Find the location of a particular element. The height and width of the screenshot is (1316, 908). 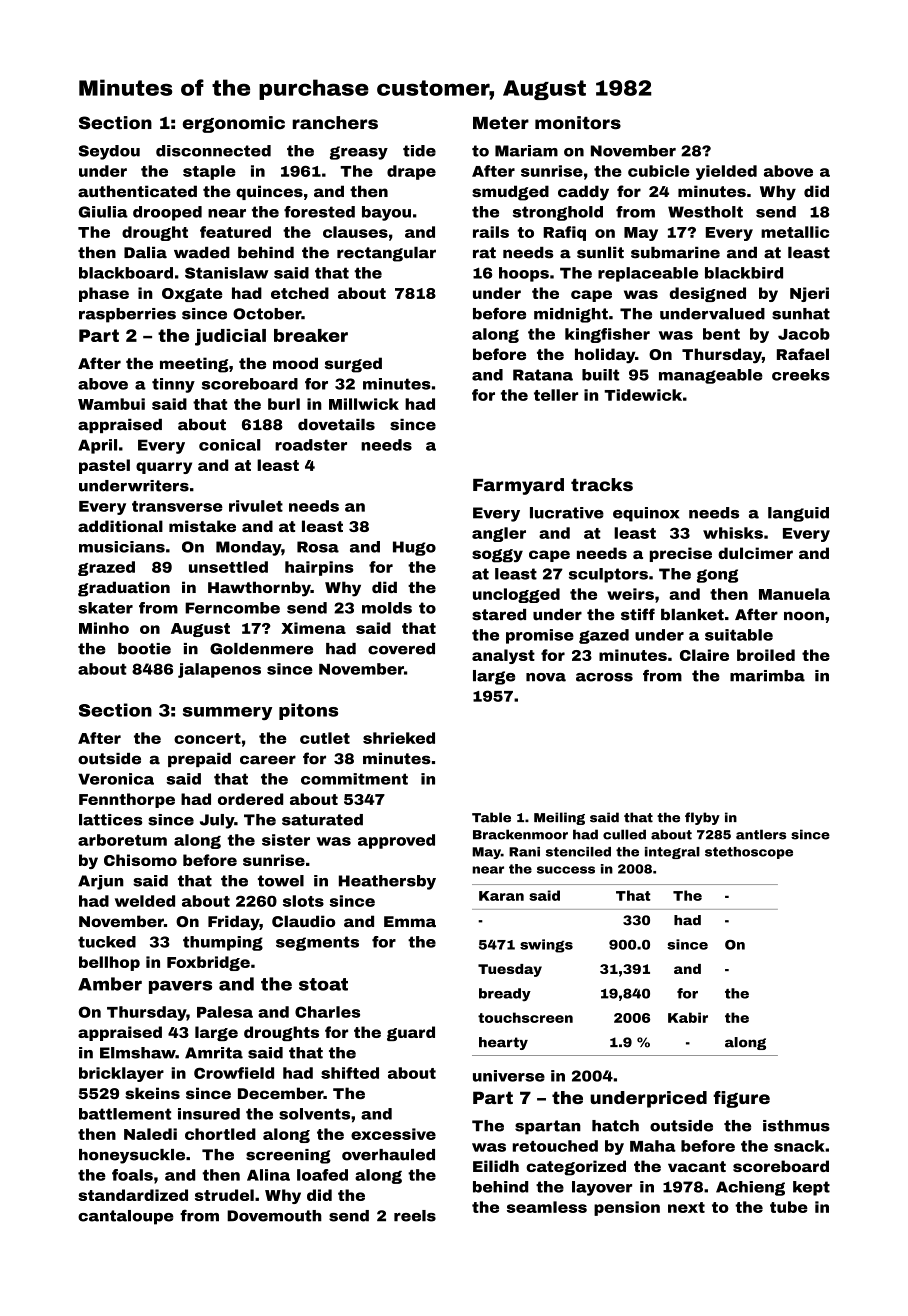

Meiling is located at coordinates (559, 818).
